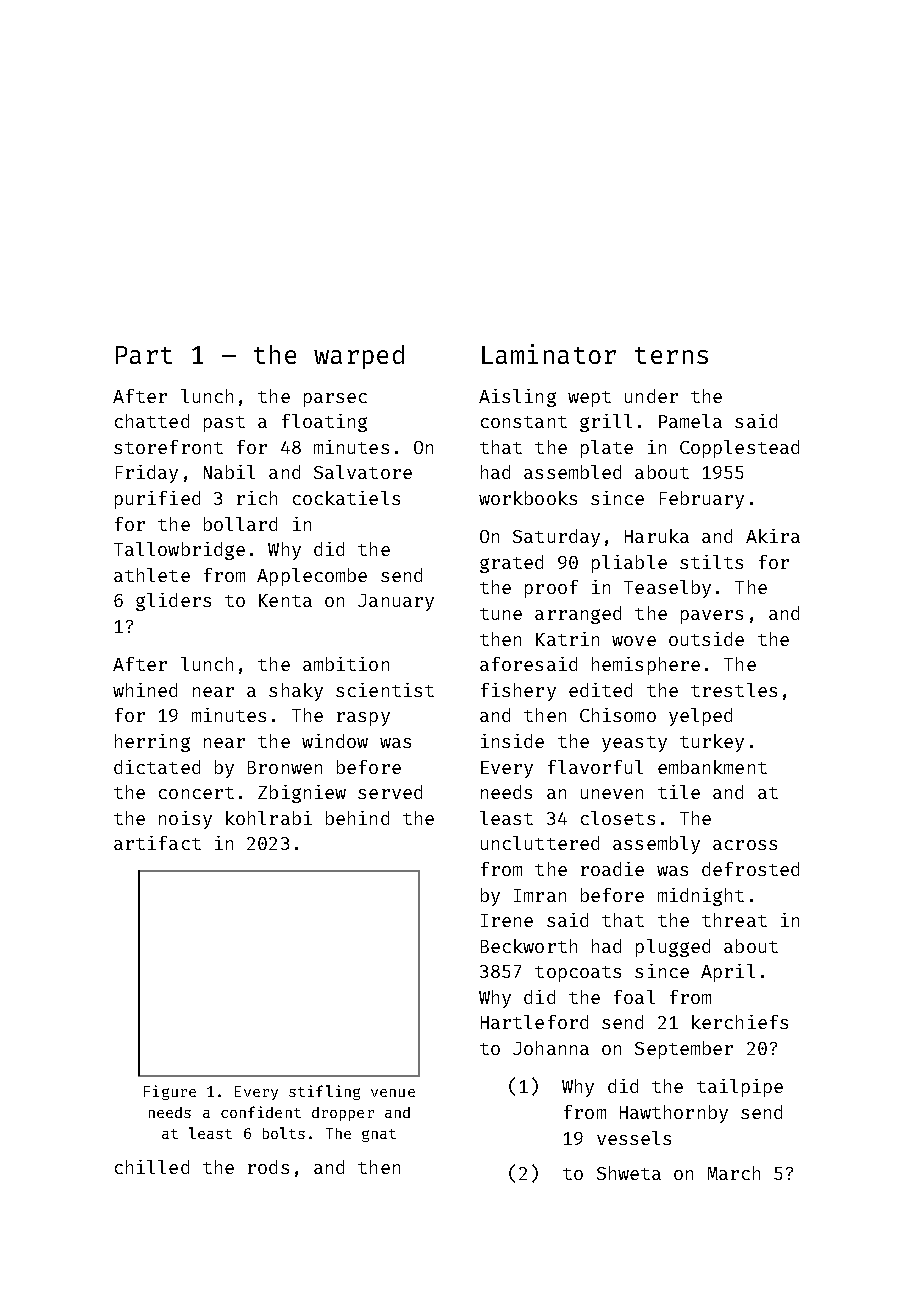  What do you see at coordinates (739, 449) in the page?
I see `Copplestead` at bounding box center [739, 449].
